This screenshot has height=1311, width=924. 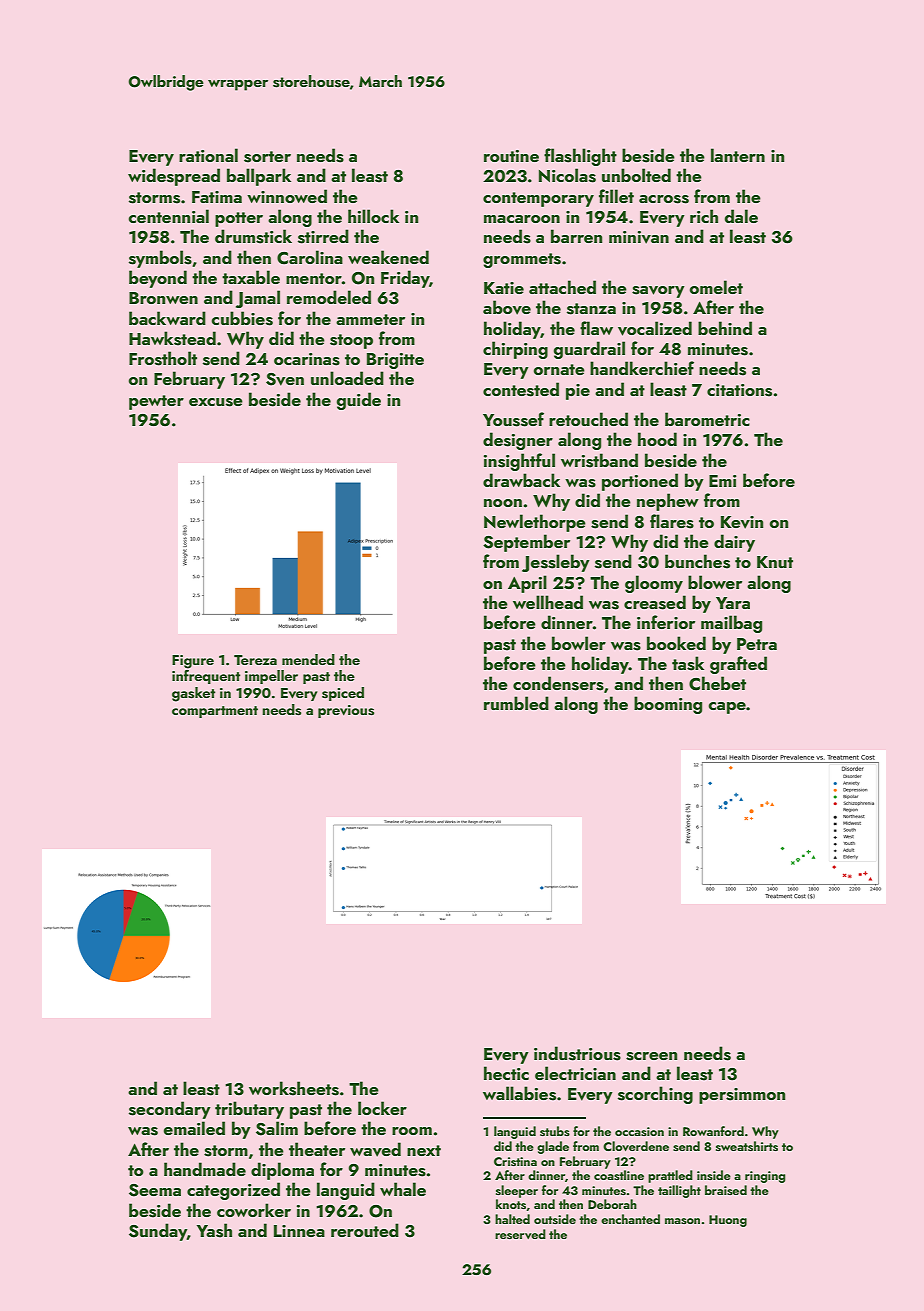 What do you see at coordinates (520, 1234) in the screenshot?
I see `reserved` at bounding box center [520, 1234].
